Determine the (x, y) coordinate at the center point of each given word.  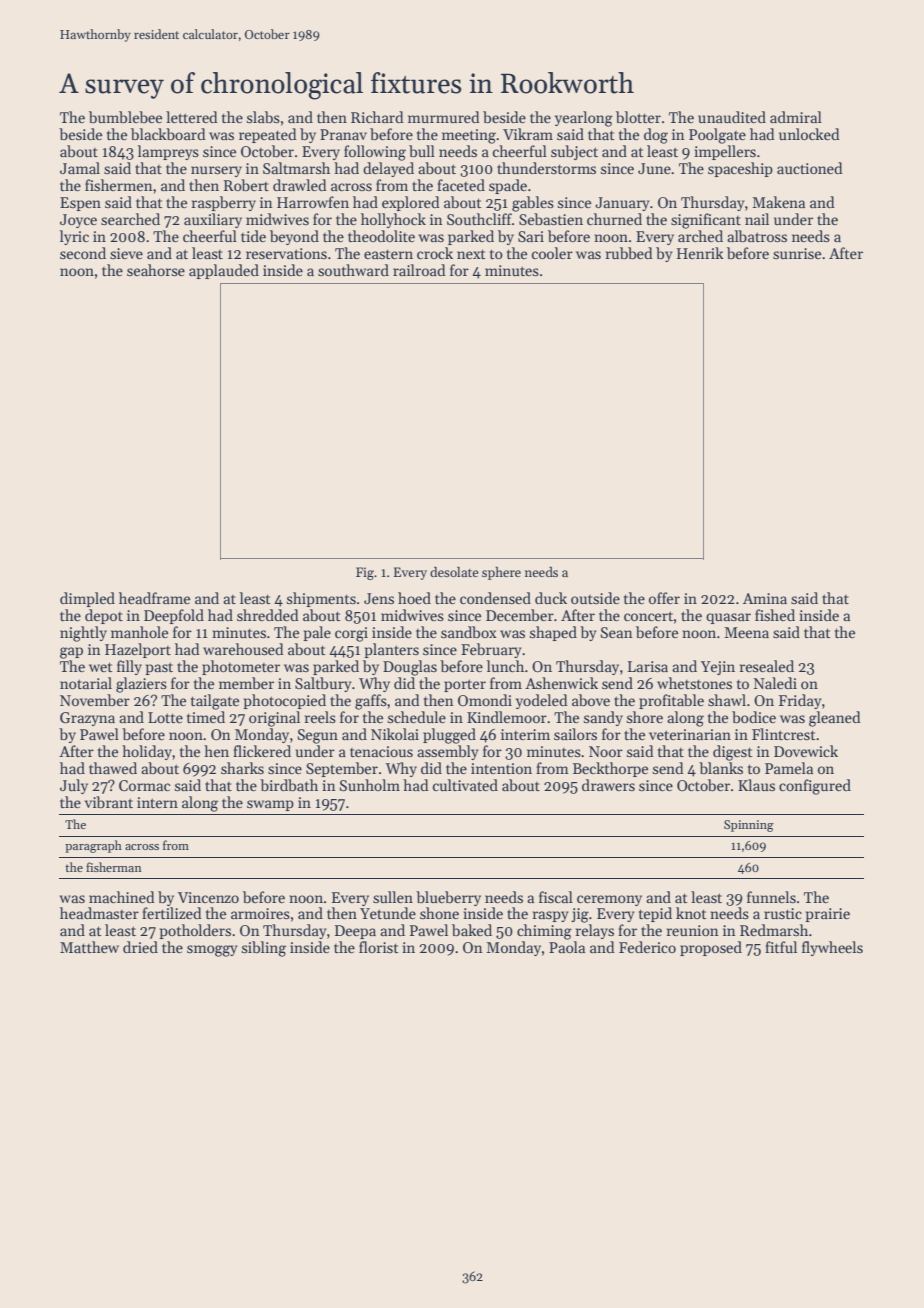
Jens (379, 598)
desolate (454, 572)
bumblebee (125, 117)
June (654, 168)
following (375, 153)
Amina (765, 598)
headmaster (99, 913)
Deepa (355, 932)
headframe (154, 598)
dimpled (87, 599)
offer (664, 598)
